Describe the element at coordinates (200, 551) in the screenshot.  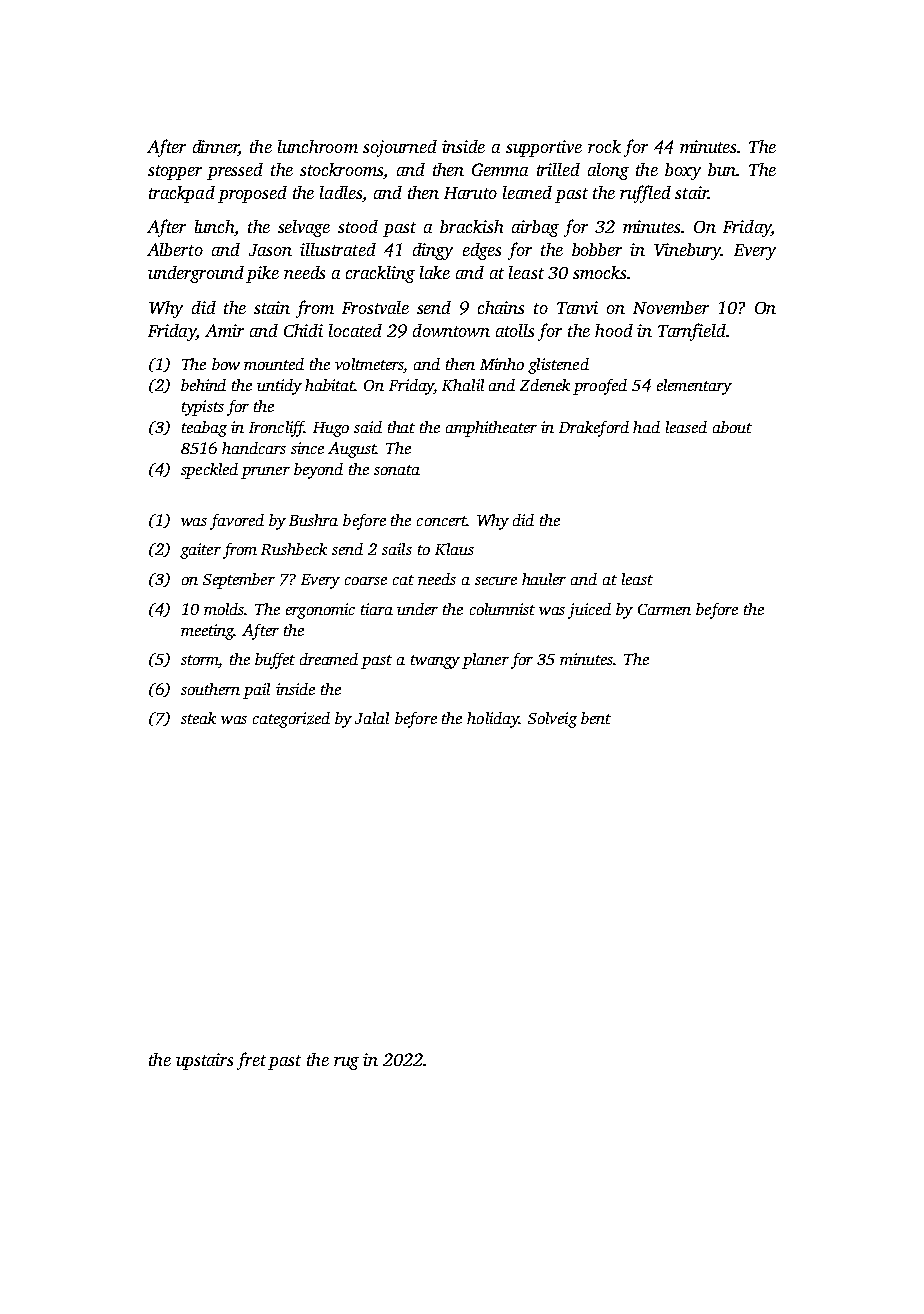
I see `gaiter` at that location.
